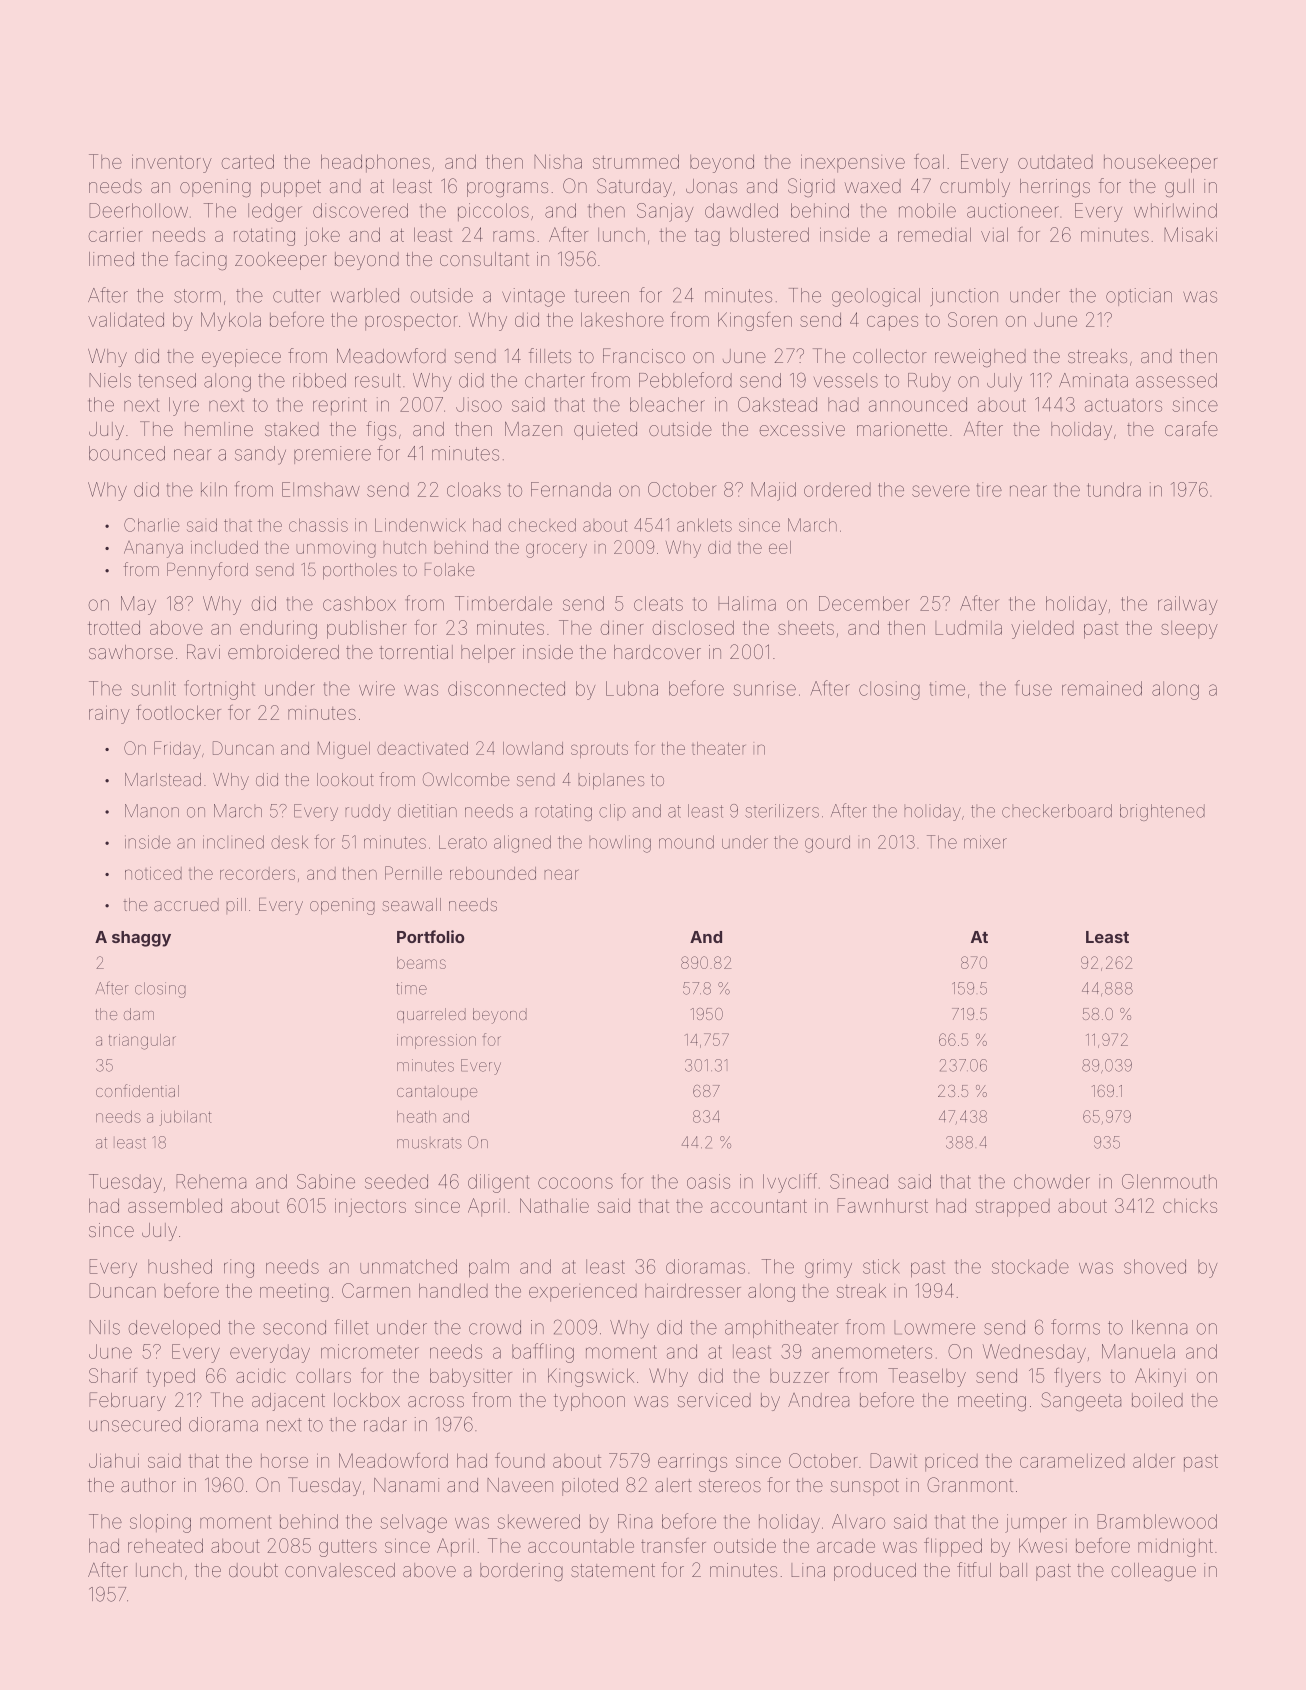 The image size is (1306, 1690). Describe the element at coordinates (1033, 688) in the screenshot. I see `fuse` at that location.
